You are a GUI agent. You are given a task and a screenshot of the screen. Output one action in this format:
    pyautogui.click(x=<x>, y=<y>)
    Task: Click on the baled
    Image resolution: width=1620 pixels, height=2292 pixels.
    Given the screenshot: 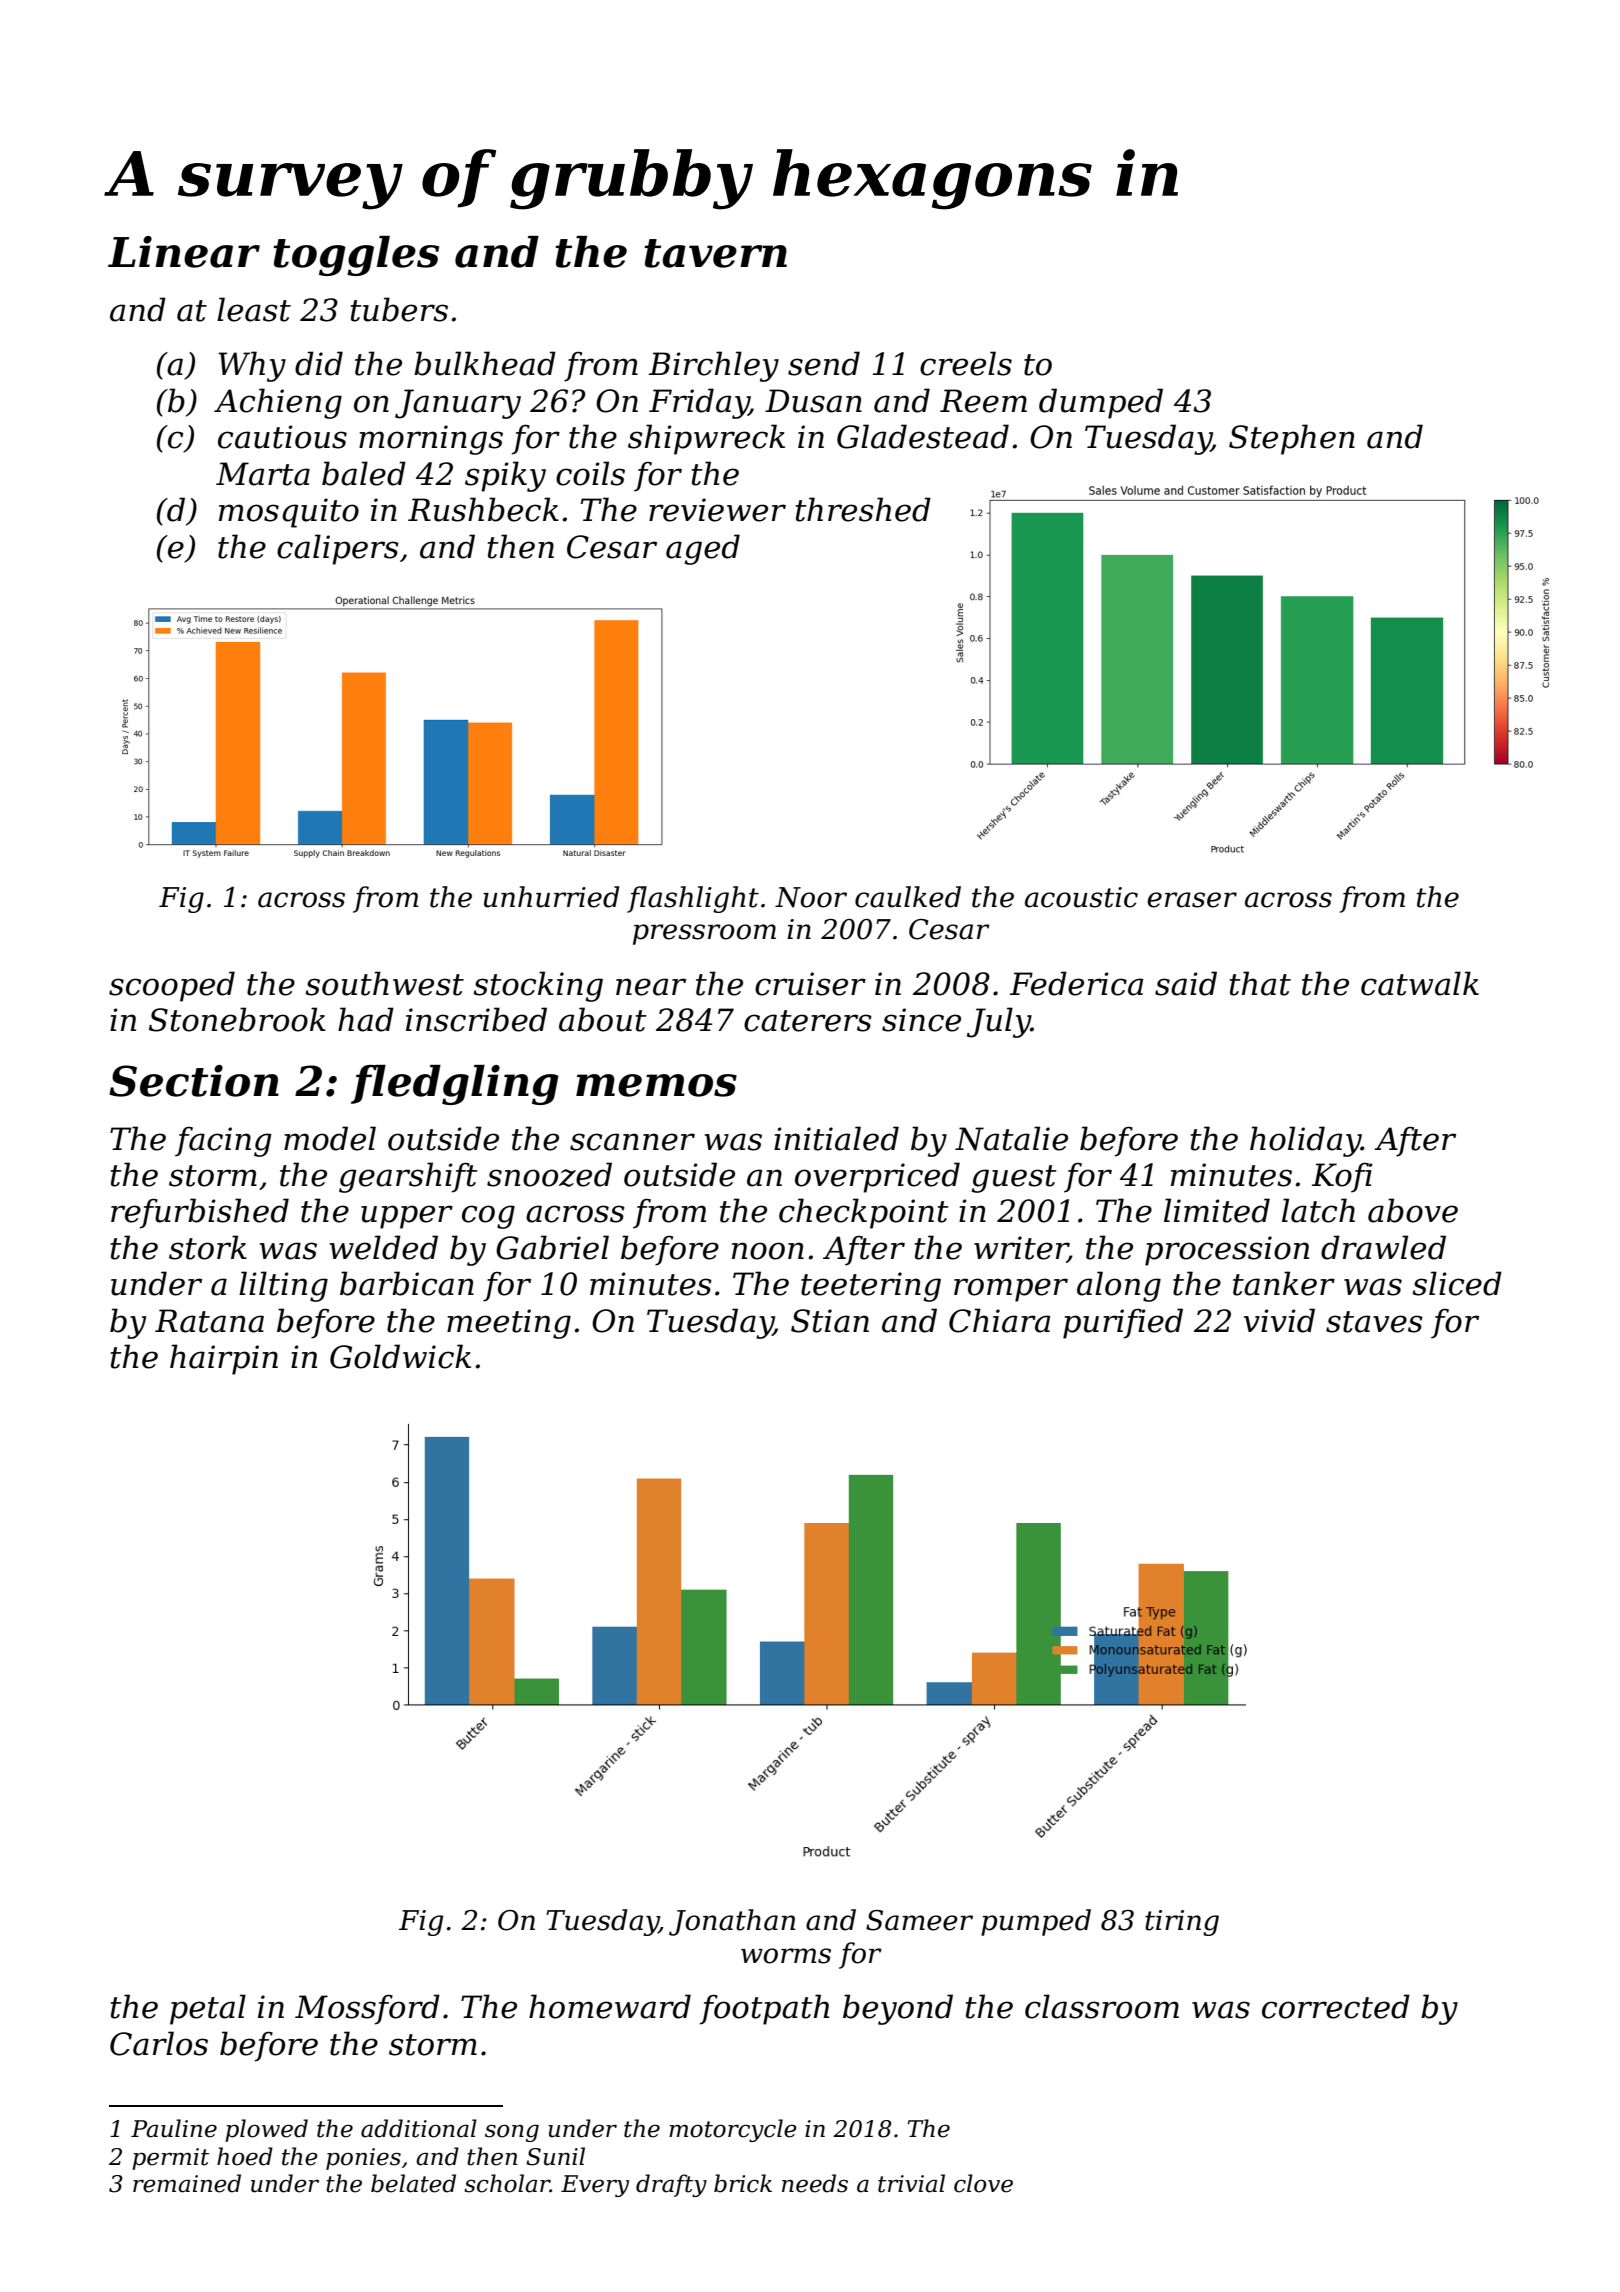 What is the action you would take?
    pyautogui.click(x=364, y=473)
